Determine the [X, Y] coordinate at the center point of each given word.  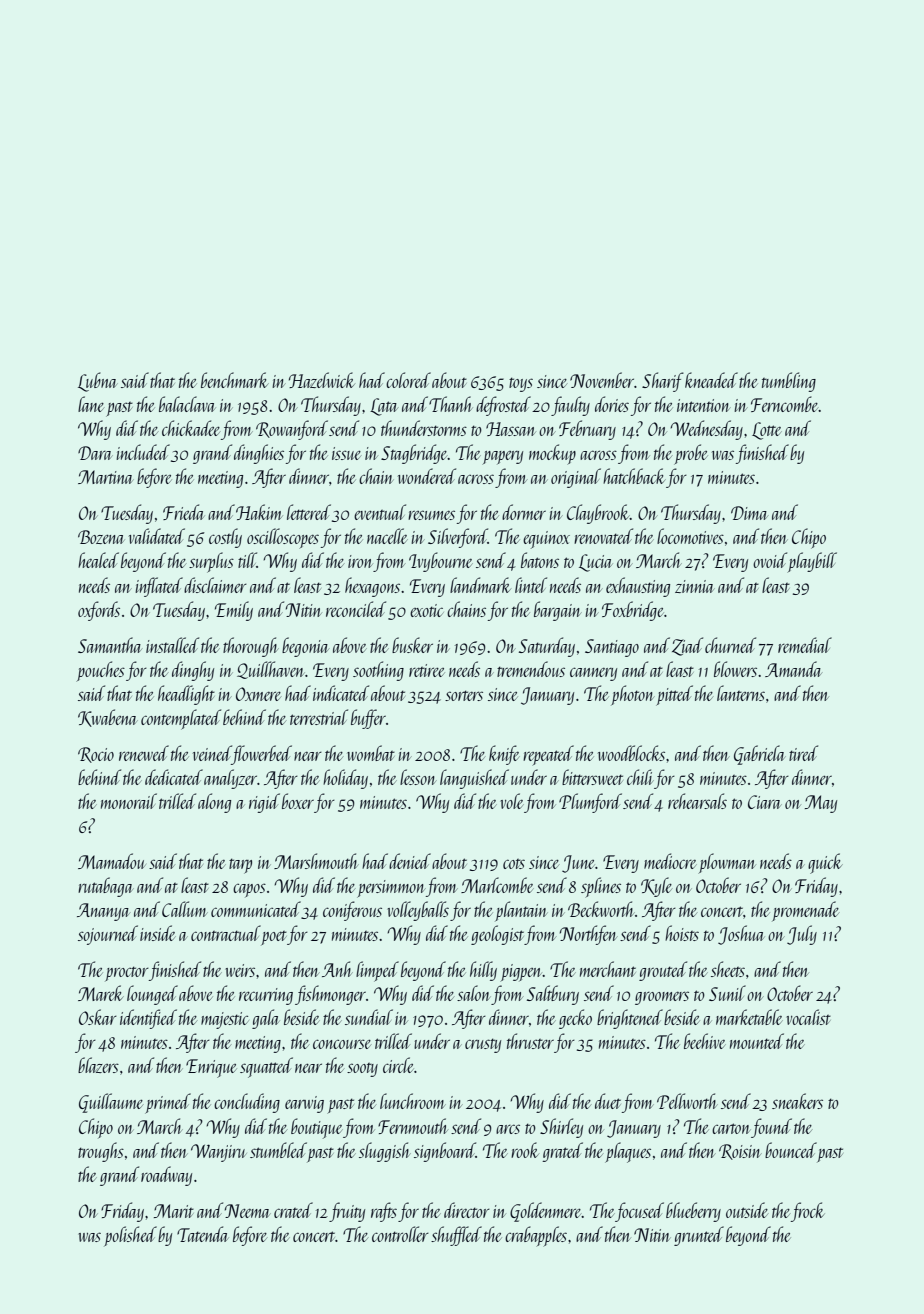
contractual [226, 933]
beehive [705, 1041]
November [602, 380]
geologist [498, 935]
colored [408, 380]
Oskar [98, 1017]
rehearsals [697, 801]
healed [98, 560]
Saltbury [553, 995]
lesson [418, 777]
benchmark [235, 380]
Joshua [741, 935]
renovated [603, 536]
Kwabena [107, 718]
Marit [174, 1211]
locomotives [690, 536]
